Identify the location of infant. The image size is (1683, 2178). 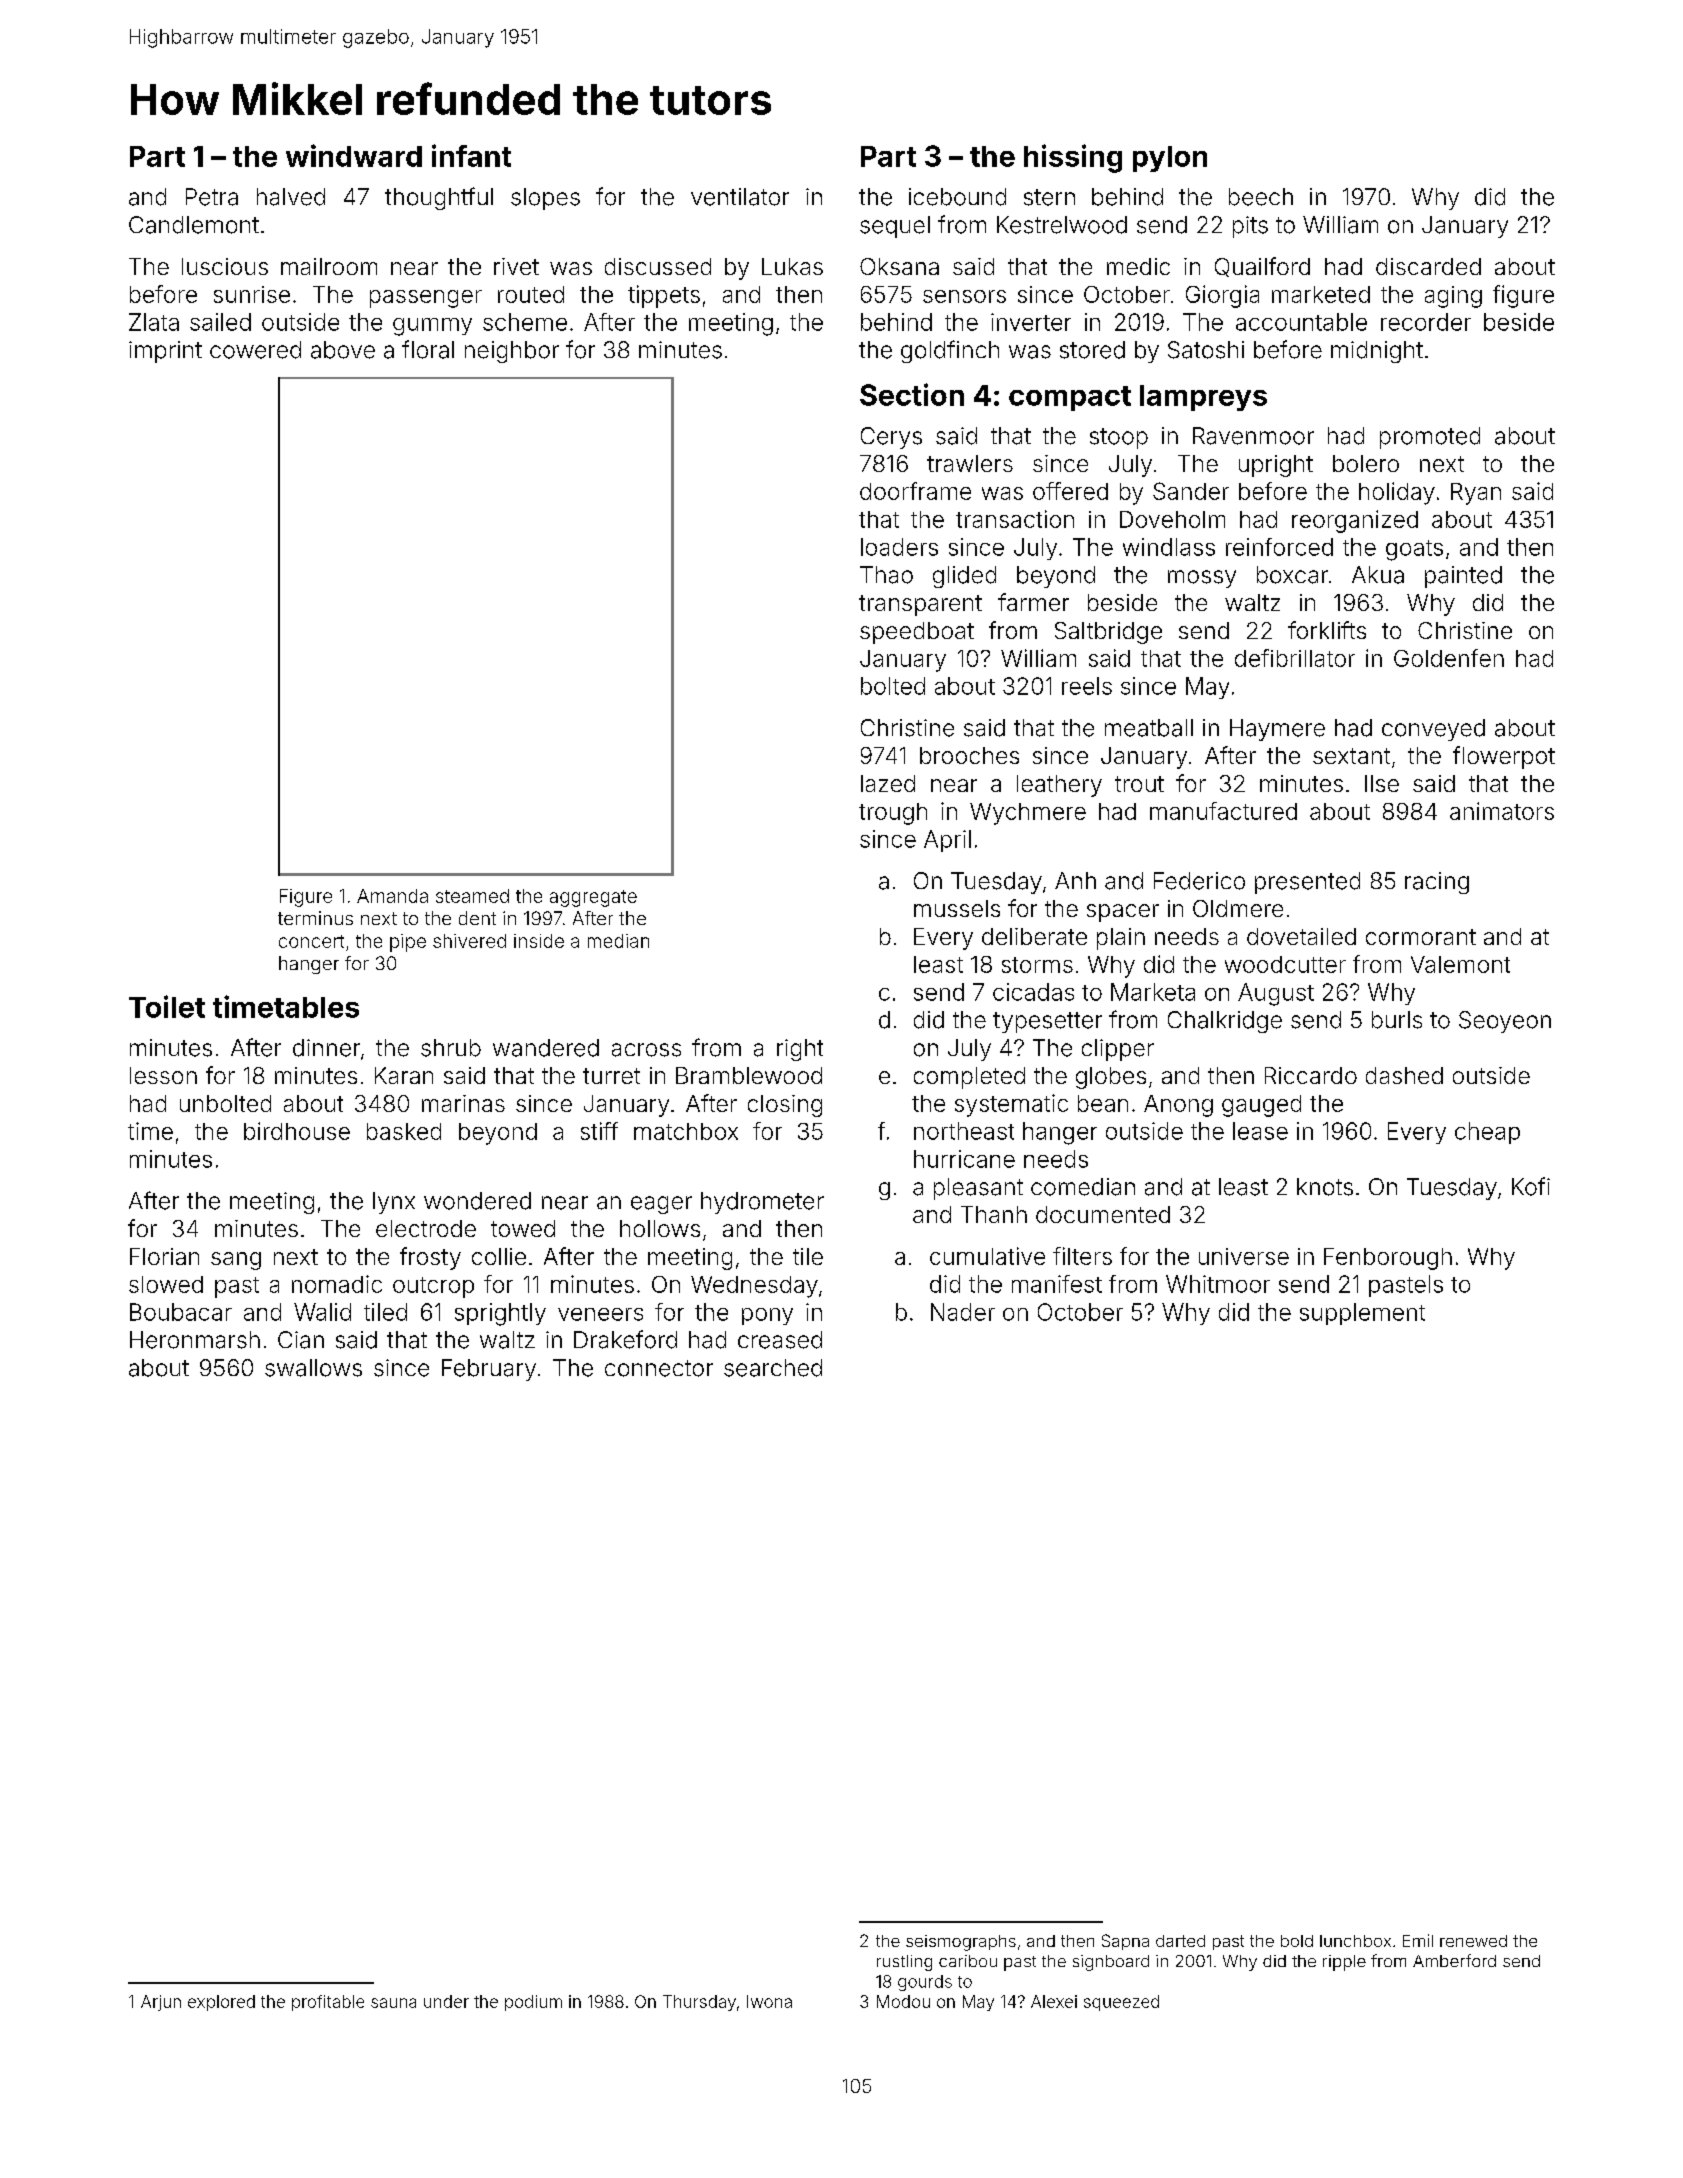
(471, 155).
